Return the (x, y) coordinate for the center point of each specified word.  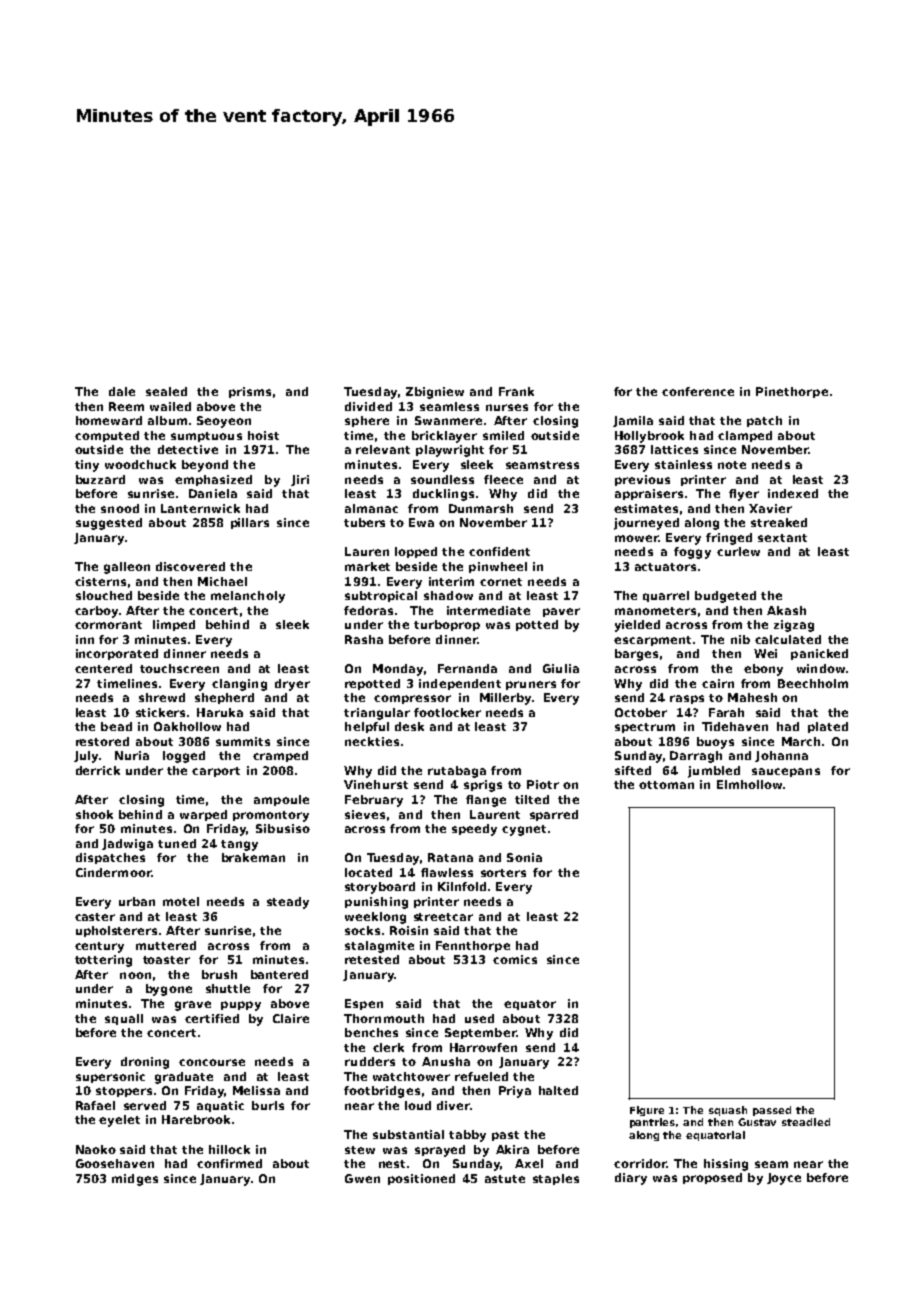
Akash (786, 610)
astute (505, 1179)
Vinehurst (376, 784)
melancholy (248, 597)
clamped (745, 436)
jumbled (714, 772)
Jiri (300, 480)
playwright (450, 451)
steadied (806, 1122)
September (480, 1033)
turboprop (447, 625)
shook (94, 814)
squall (124, 1019)
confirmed (229, 1163)
